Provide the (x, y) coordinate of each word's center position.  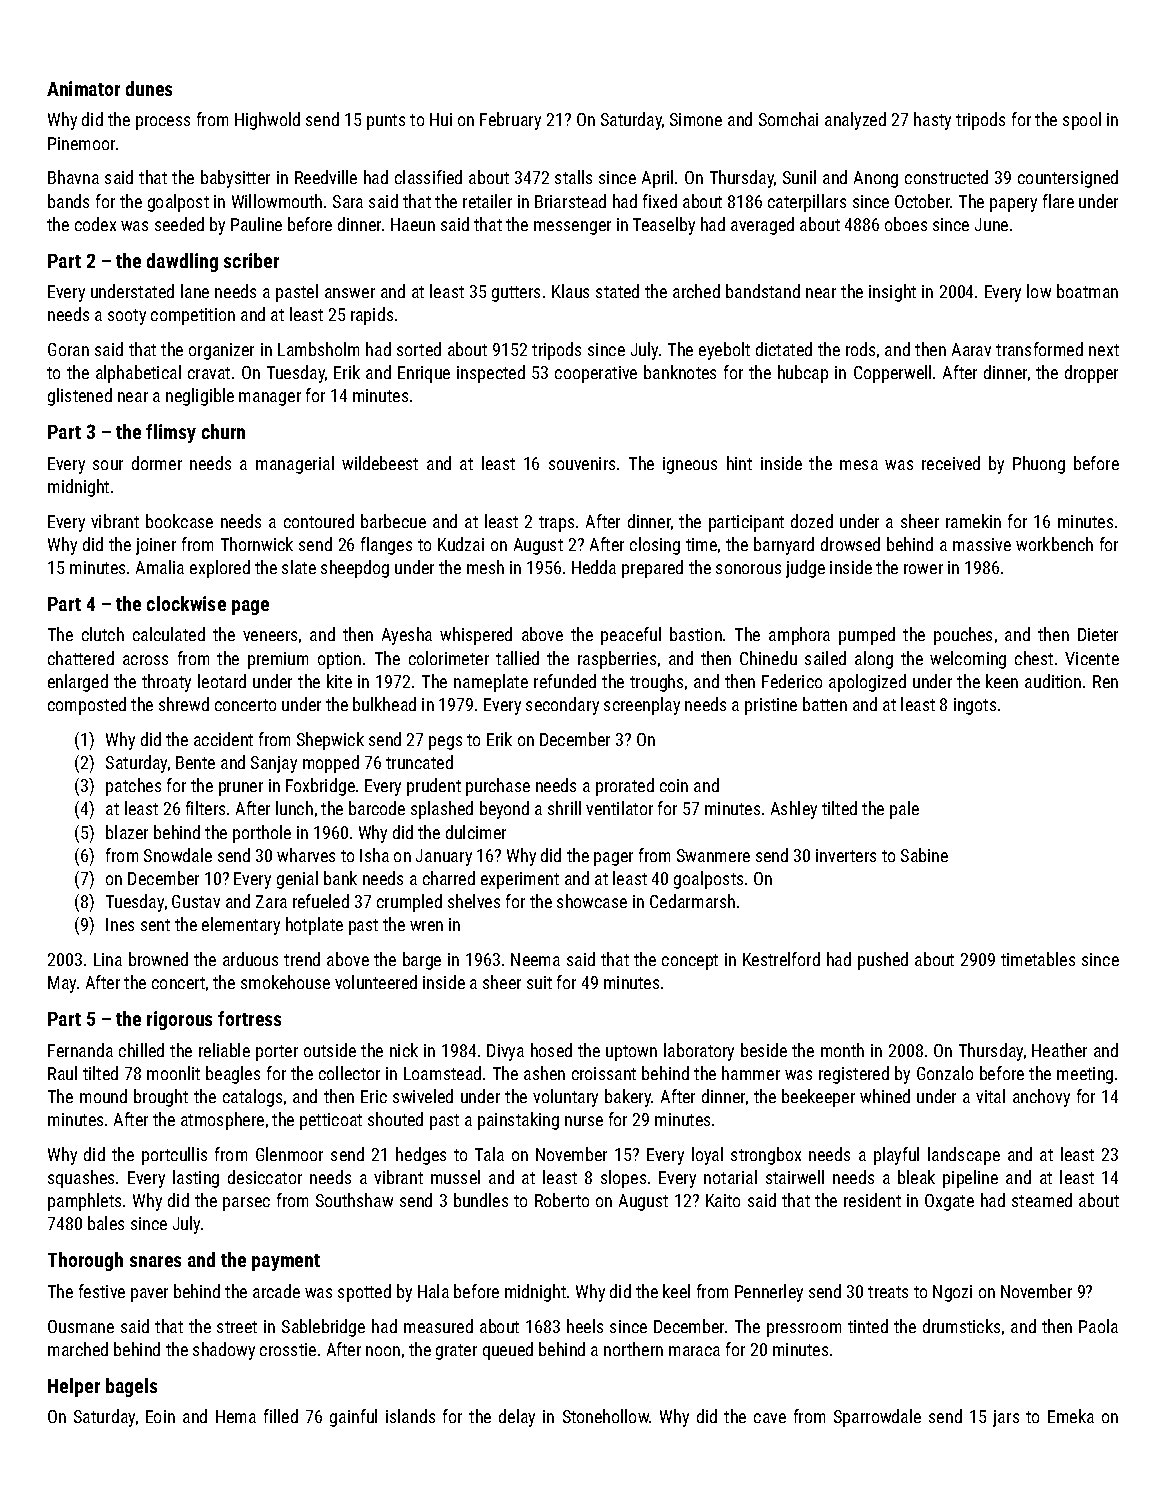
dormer (157, 463)
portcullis (174, 1156)
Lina (108, 959)
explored (220, 569)
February (510, 121)
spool (1082, 121)
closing (655, 546)
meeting (1085, 1075)
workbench (1054, 544)
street (237, 1327)
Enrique (424, 374)
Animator (83, 88)
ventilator (619, 808)
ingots (975, 706)
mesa (859, 465)
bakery (628, 1098)
